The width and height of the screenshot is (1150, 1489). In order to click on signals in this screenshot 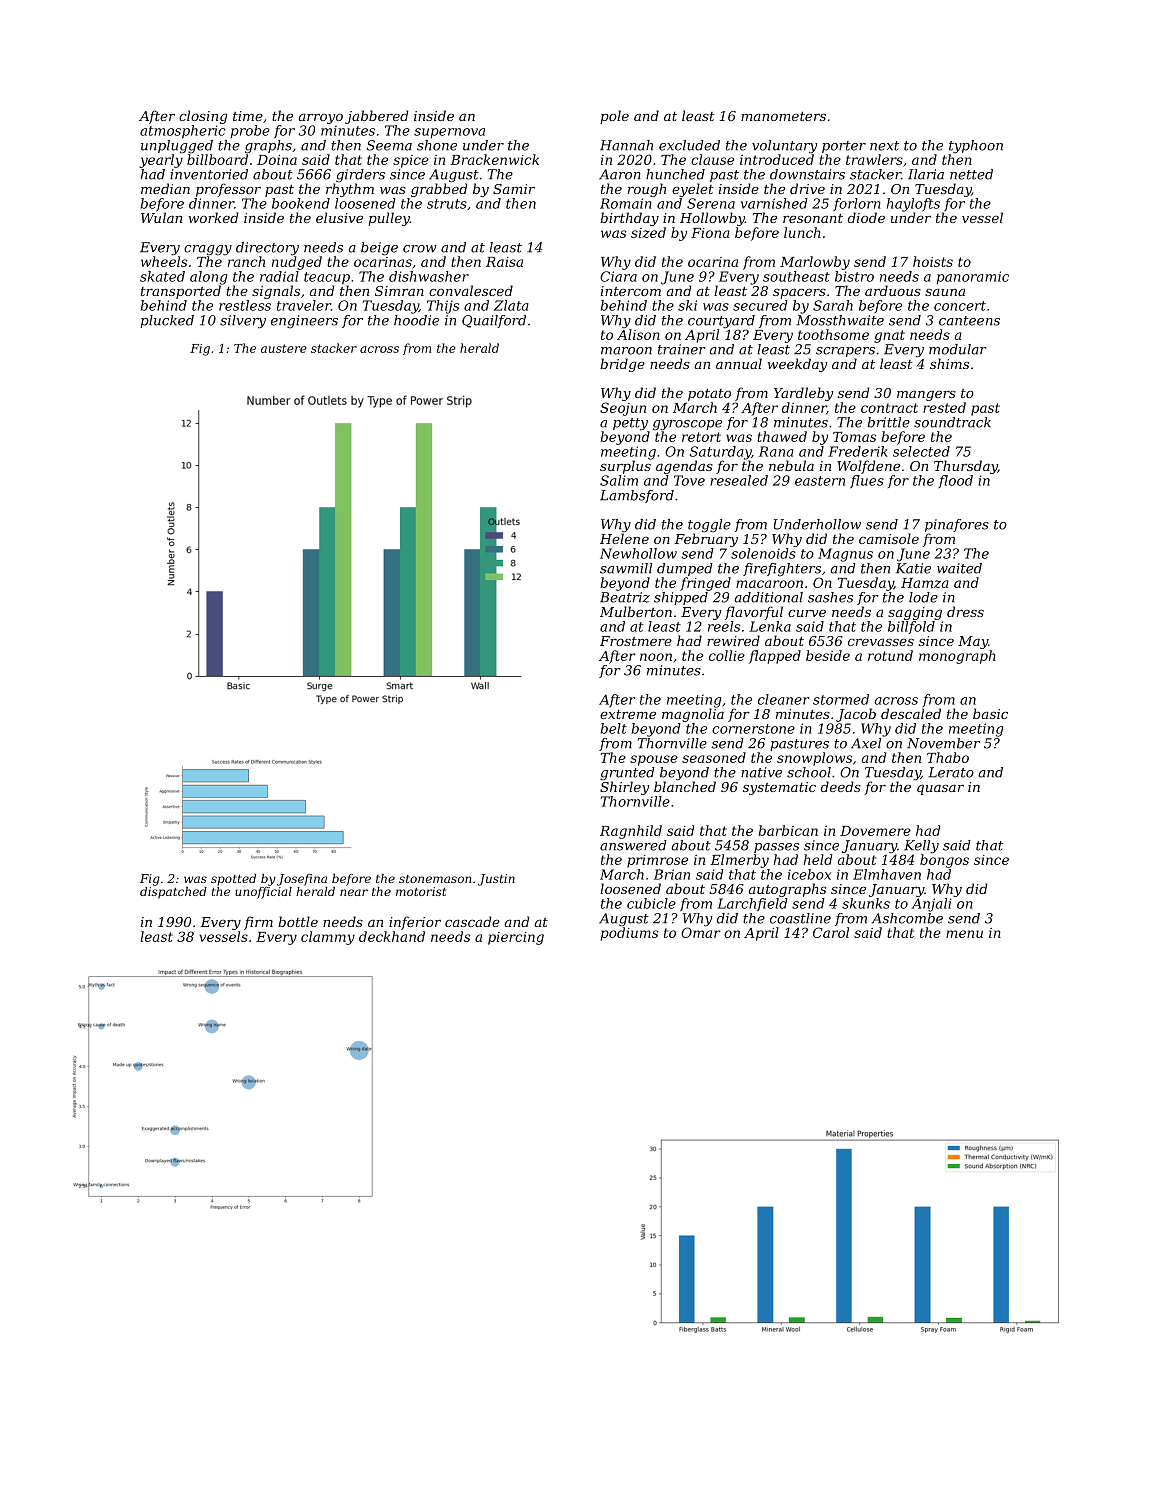, I will do `click(276, 292)`.
